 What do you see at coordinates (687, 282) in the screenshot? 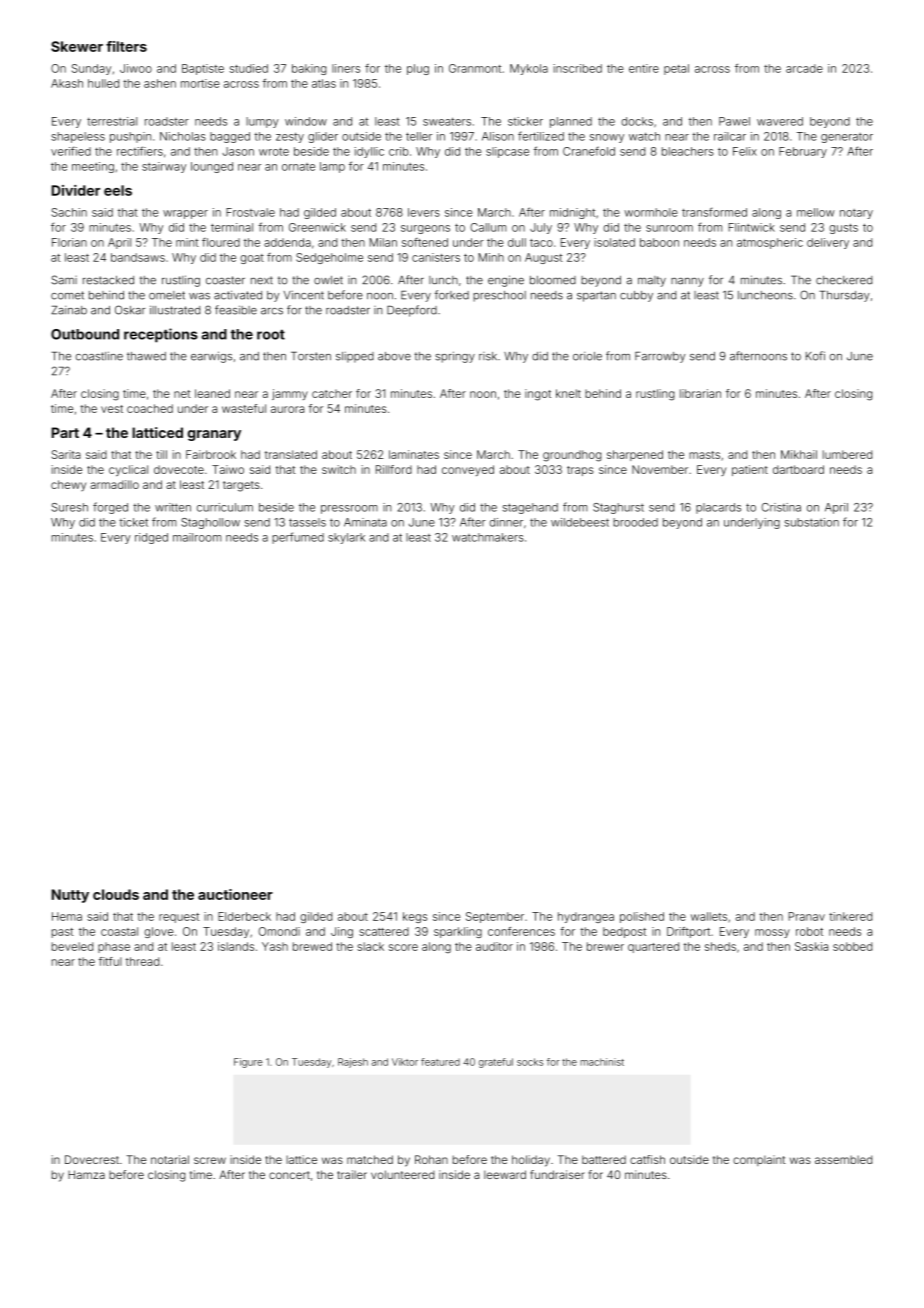
I see `nanny` at bounding box center [687, 282].
